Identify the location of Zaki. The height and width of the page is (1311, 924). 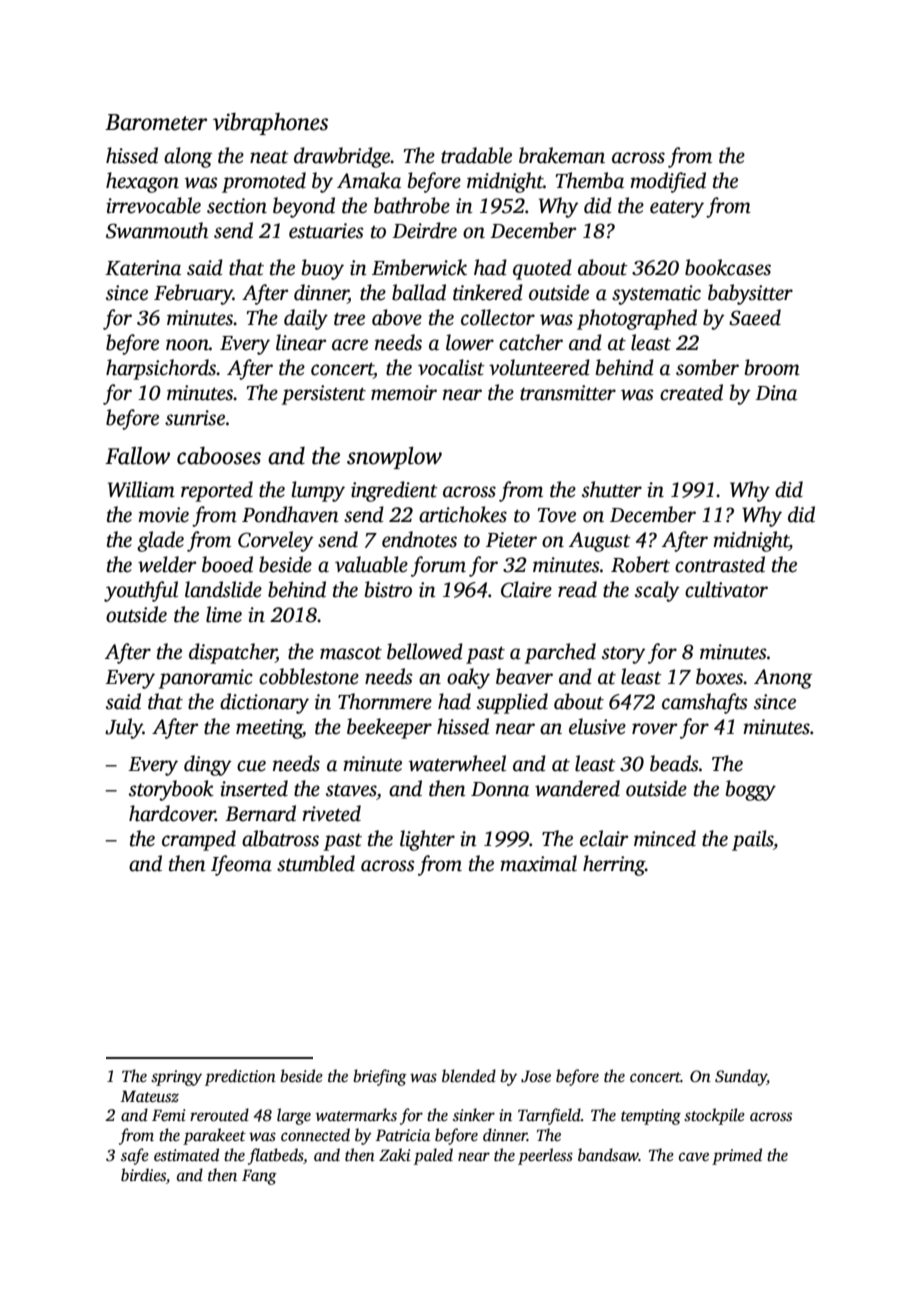
(395, 1154).
